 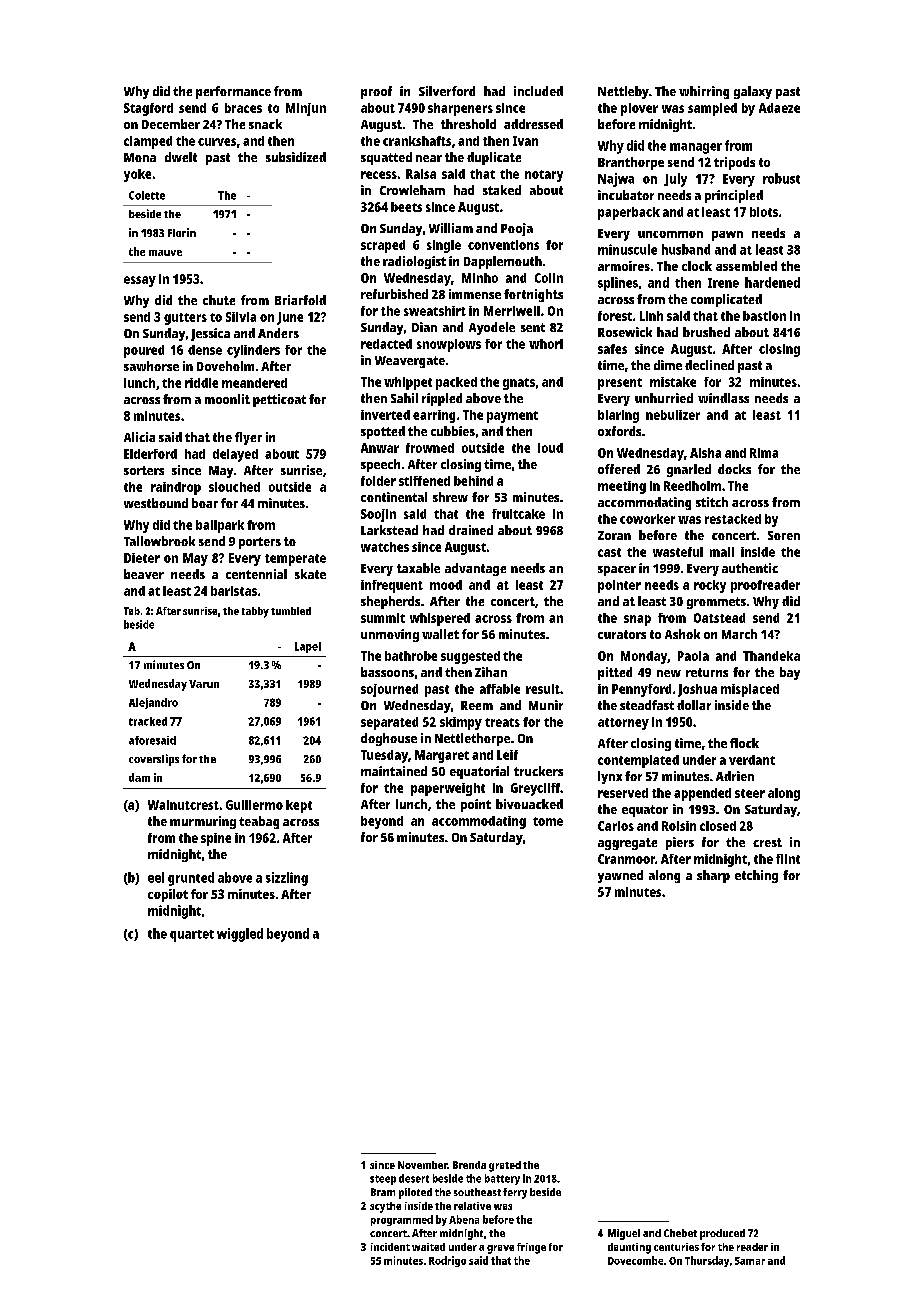 I want to click on December, so click(x=171, y=124).
